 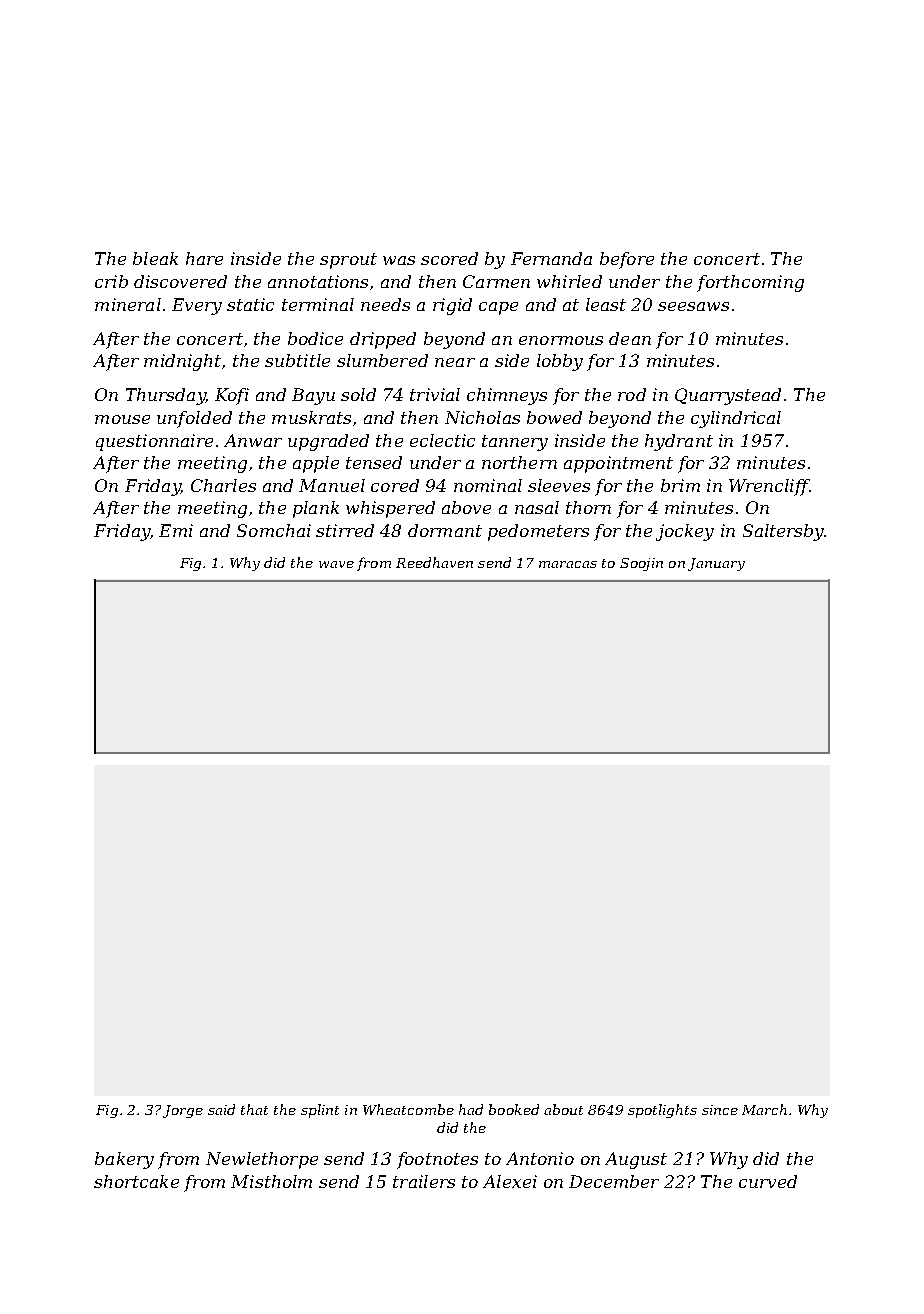 What do you see at coordinates (514, 1109) in the image?
I see `booked` at bounding box center [514, 1109].
